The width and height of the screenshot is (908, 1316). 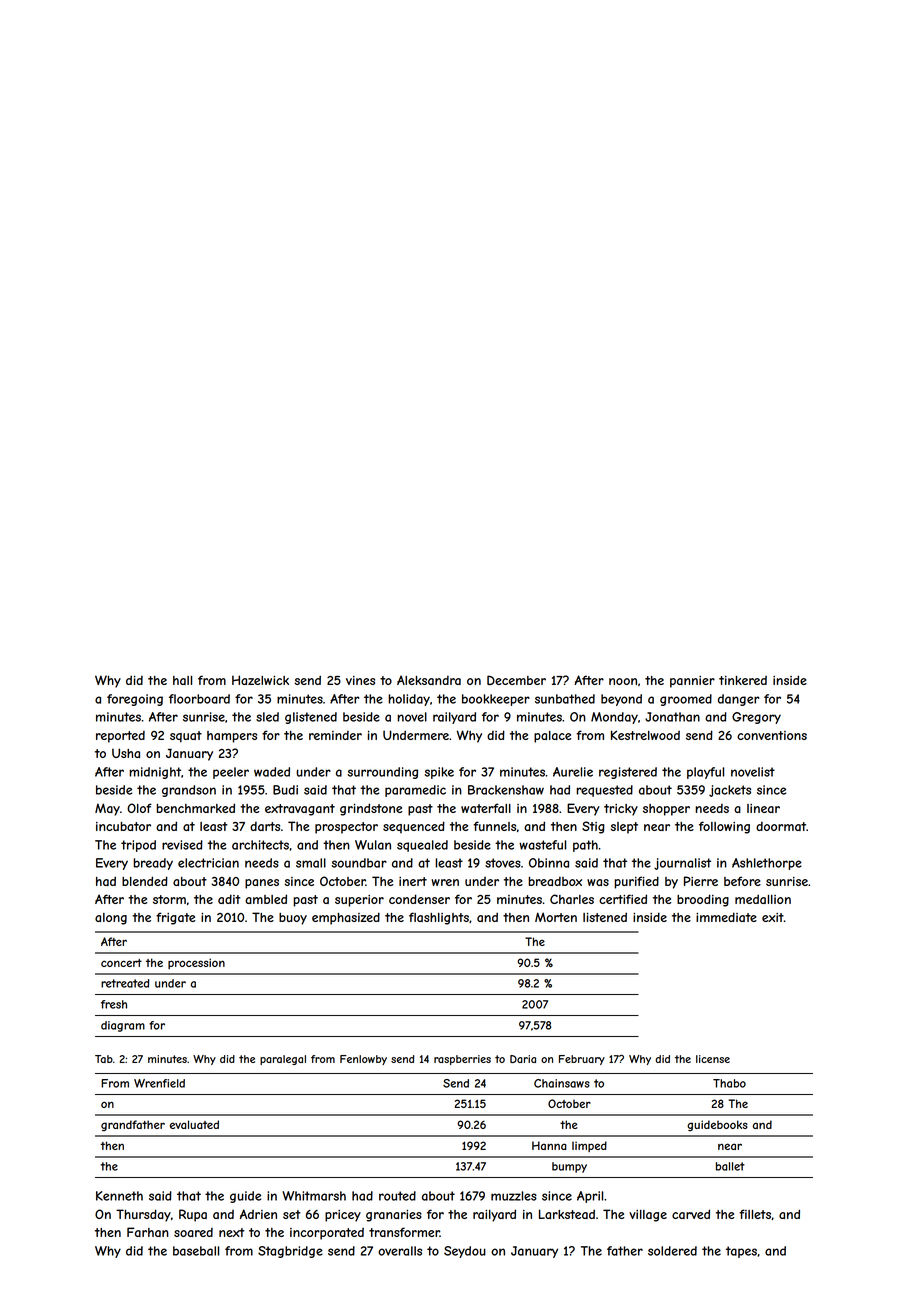 What do you see at coordinates (755, 1214) in the screenshot?
I see `fillets` at bounding box center [755, 1214].
